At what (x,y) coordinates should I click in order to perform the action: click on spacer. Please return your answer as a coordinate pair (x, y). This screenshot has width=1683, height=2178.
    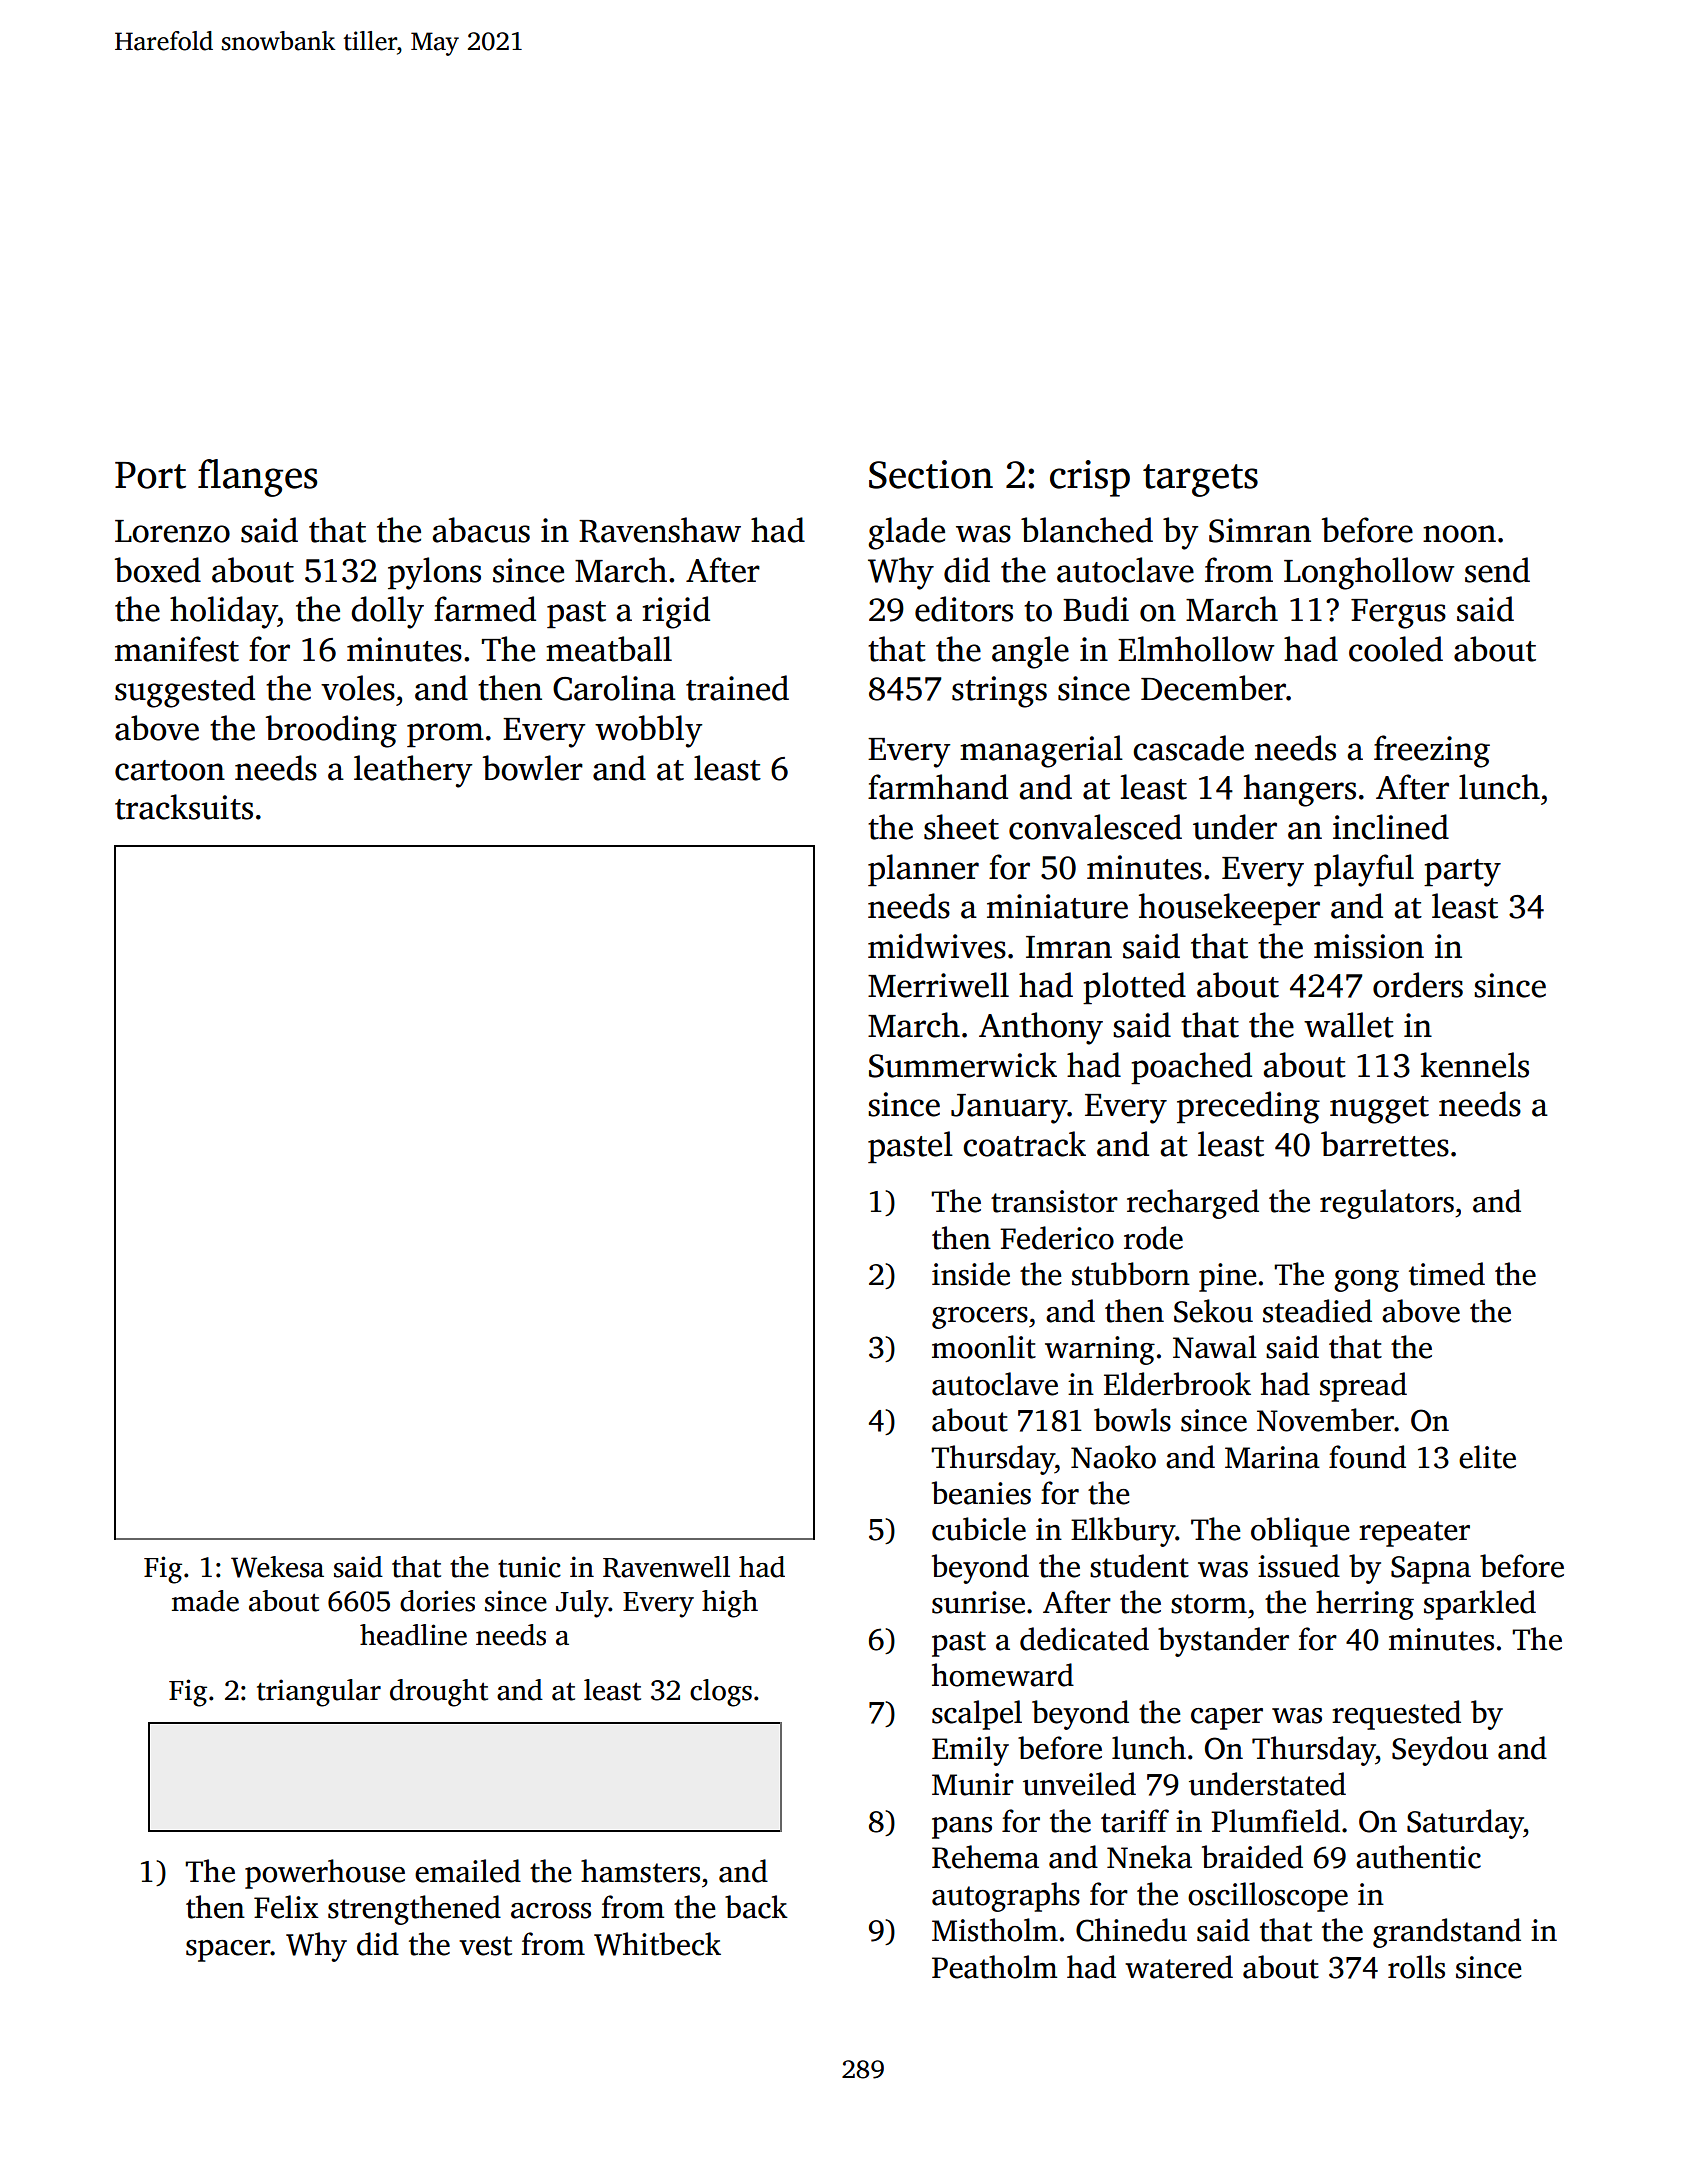
    Looking at the image, I should click on (228, 1951).
